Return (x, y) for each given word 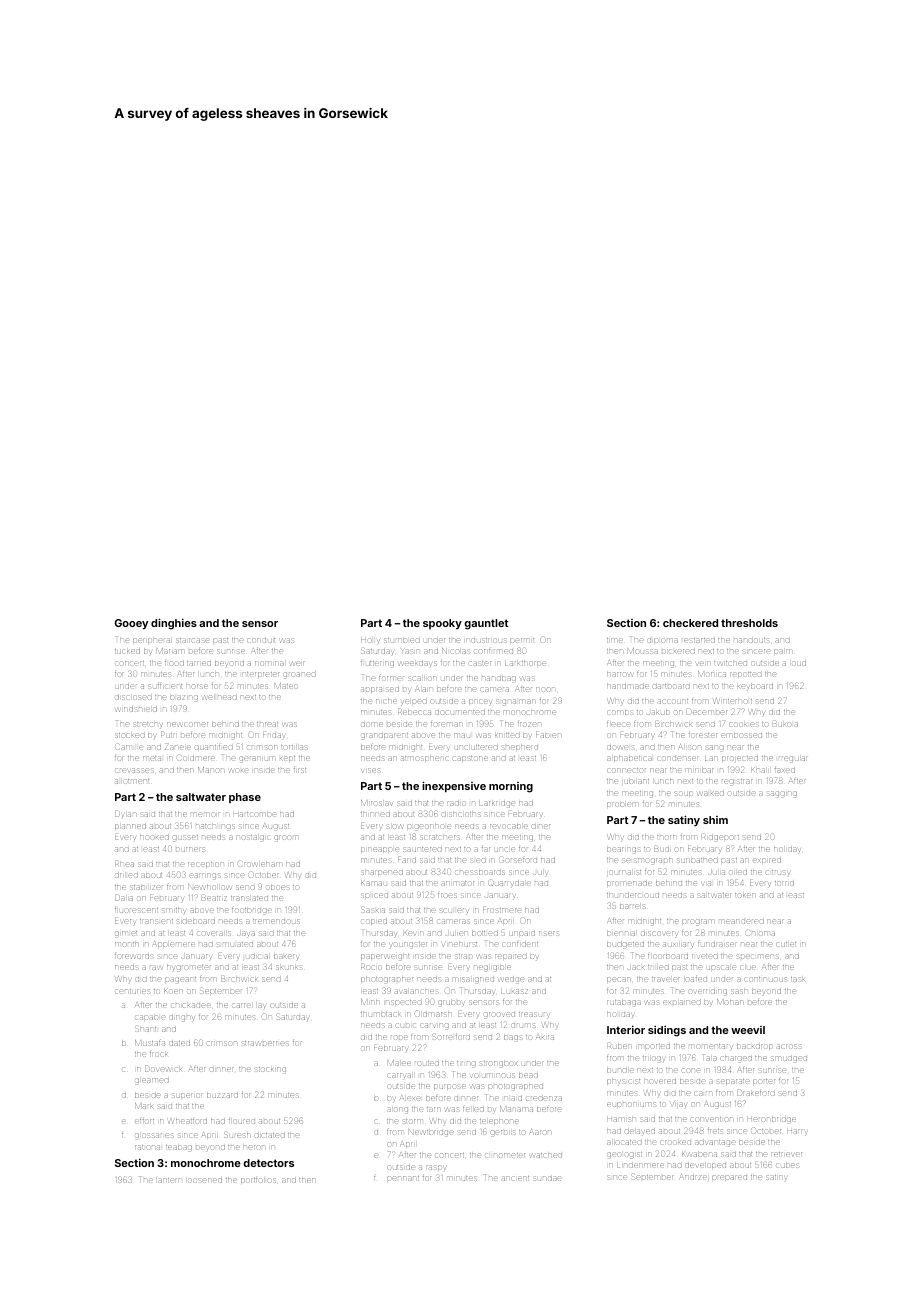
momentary (710, 1047)
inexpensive (454, 786)
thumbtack (380, 1014)
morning (511, 787)
